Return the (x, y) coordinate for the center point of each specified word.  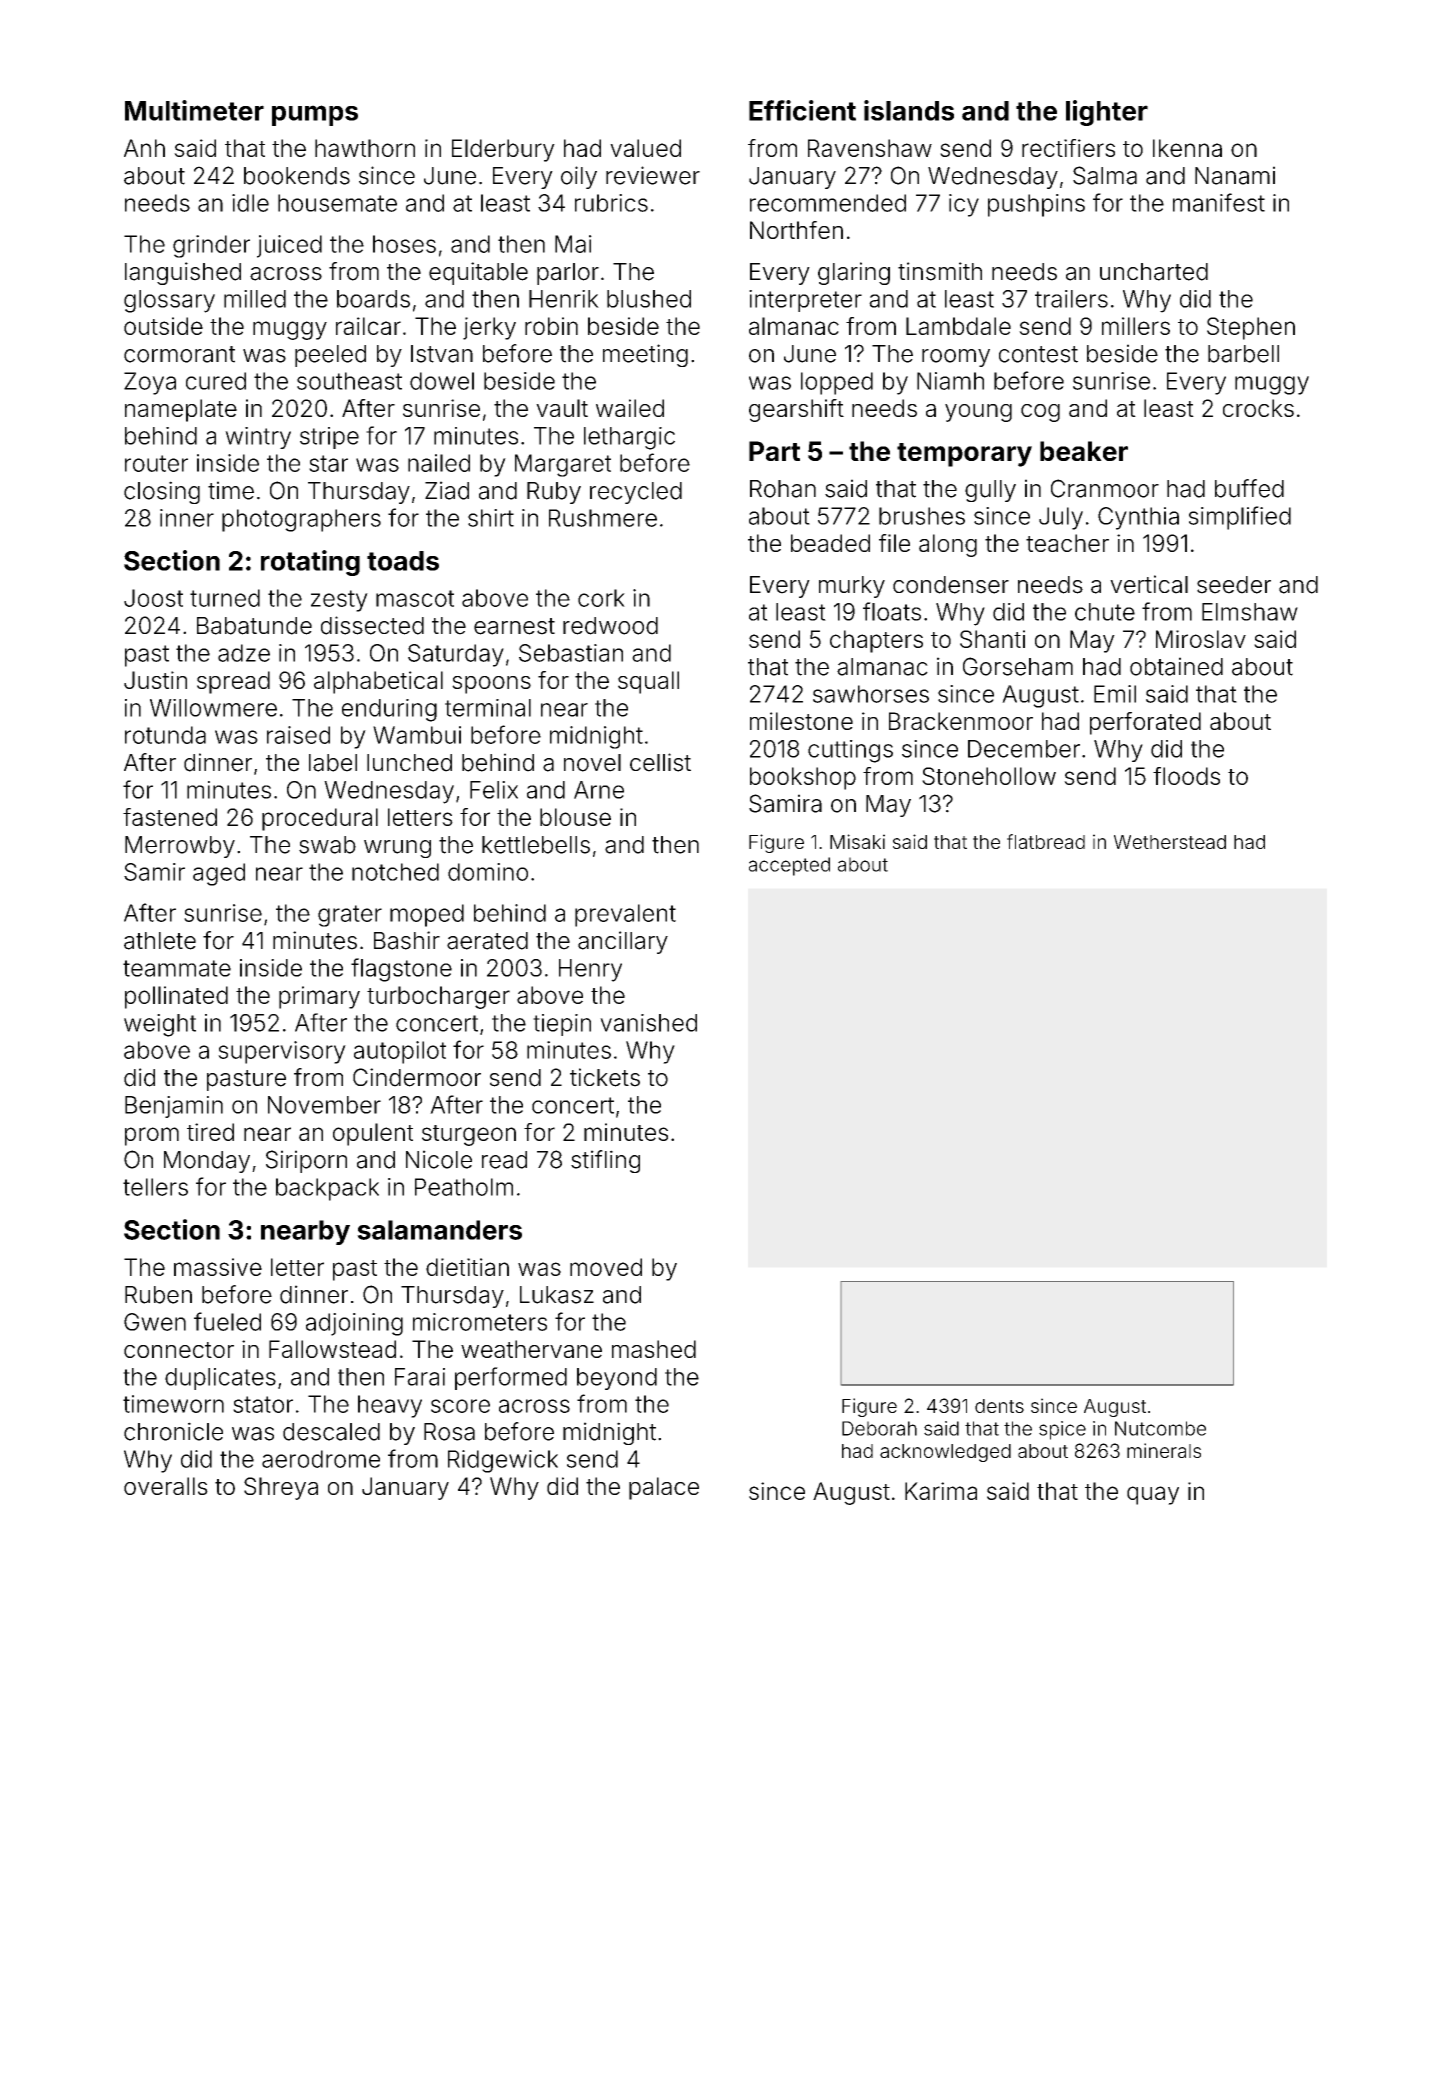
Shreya (281, 1488)
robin (551, 326)
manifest (1219, 202)
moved (606, 1267)
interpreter (805, 301)
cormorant (179, 354)
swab (327, 845)
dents (999, 1406)
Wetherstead (1170, 842)
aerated (487, 941)
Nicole (439, 1159)
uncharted (1154, 272)
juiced (289, 246)
